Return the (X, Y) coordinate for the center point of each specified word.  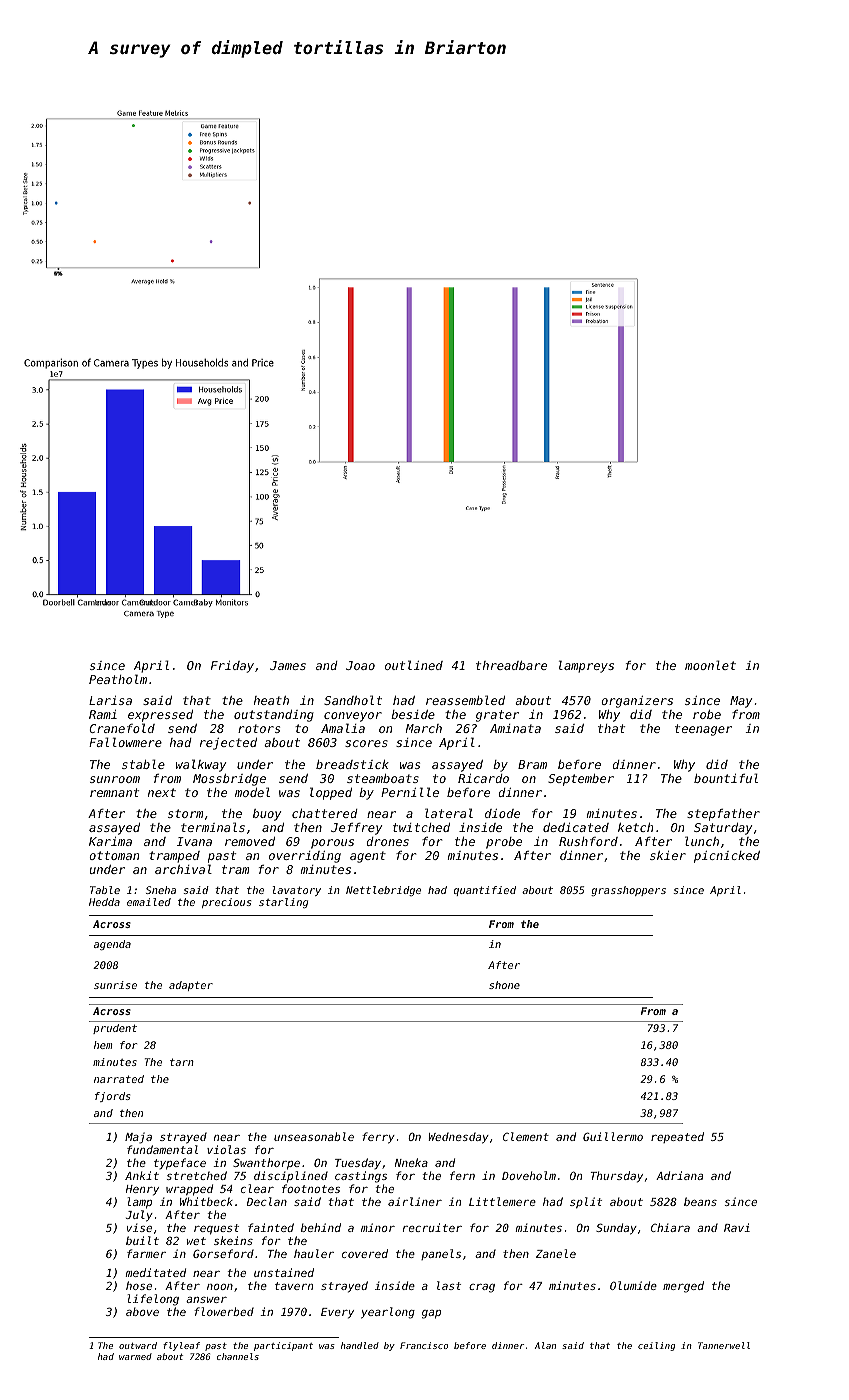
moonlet (710, 665)
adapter (191, 986)
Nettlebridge (383, 891)
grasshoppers (628, 891)
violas (226, 1149)
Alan (545, 1345)
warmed (135, 1356)
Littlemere (502, 1201)
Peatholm (118, 679)
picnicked (727, 857)
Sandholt (353, 700)
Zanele (556, 1253)
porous (332, 844)
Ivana (194, 841)
